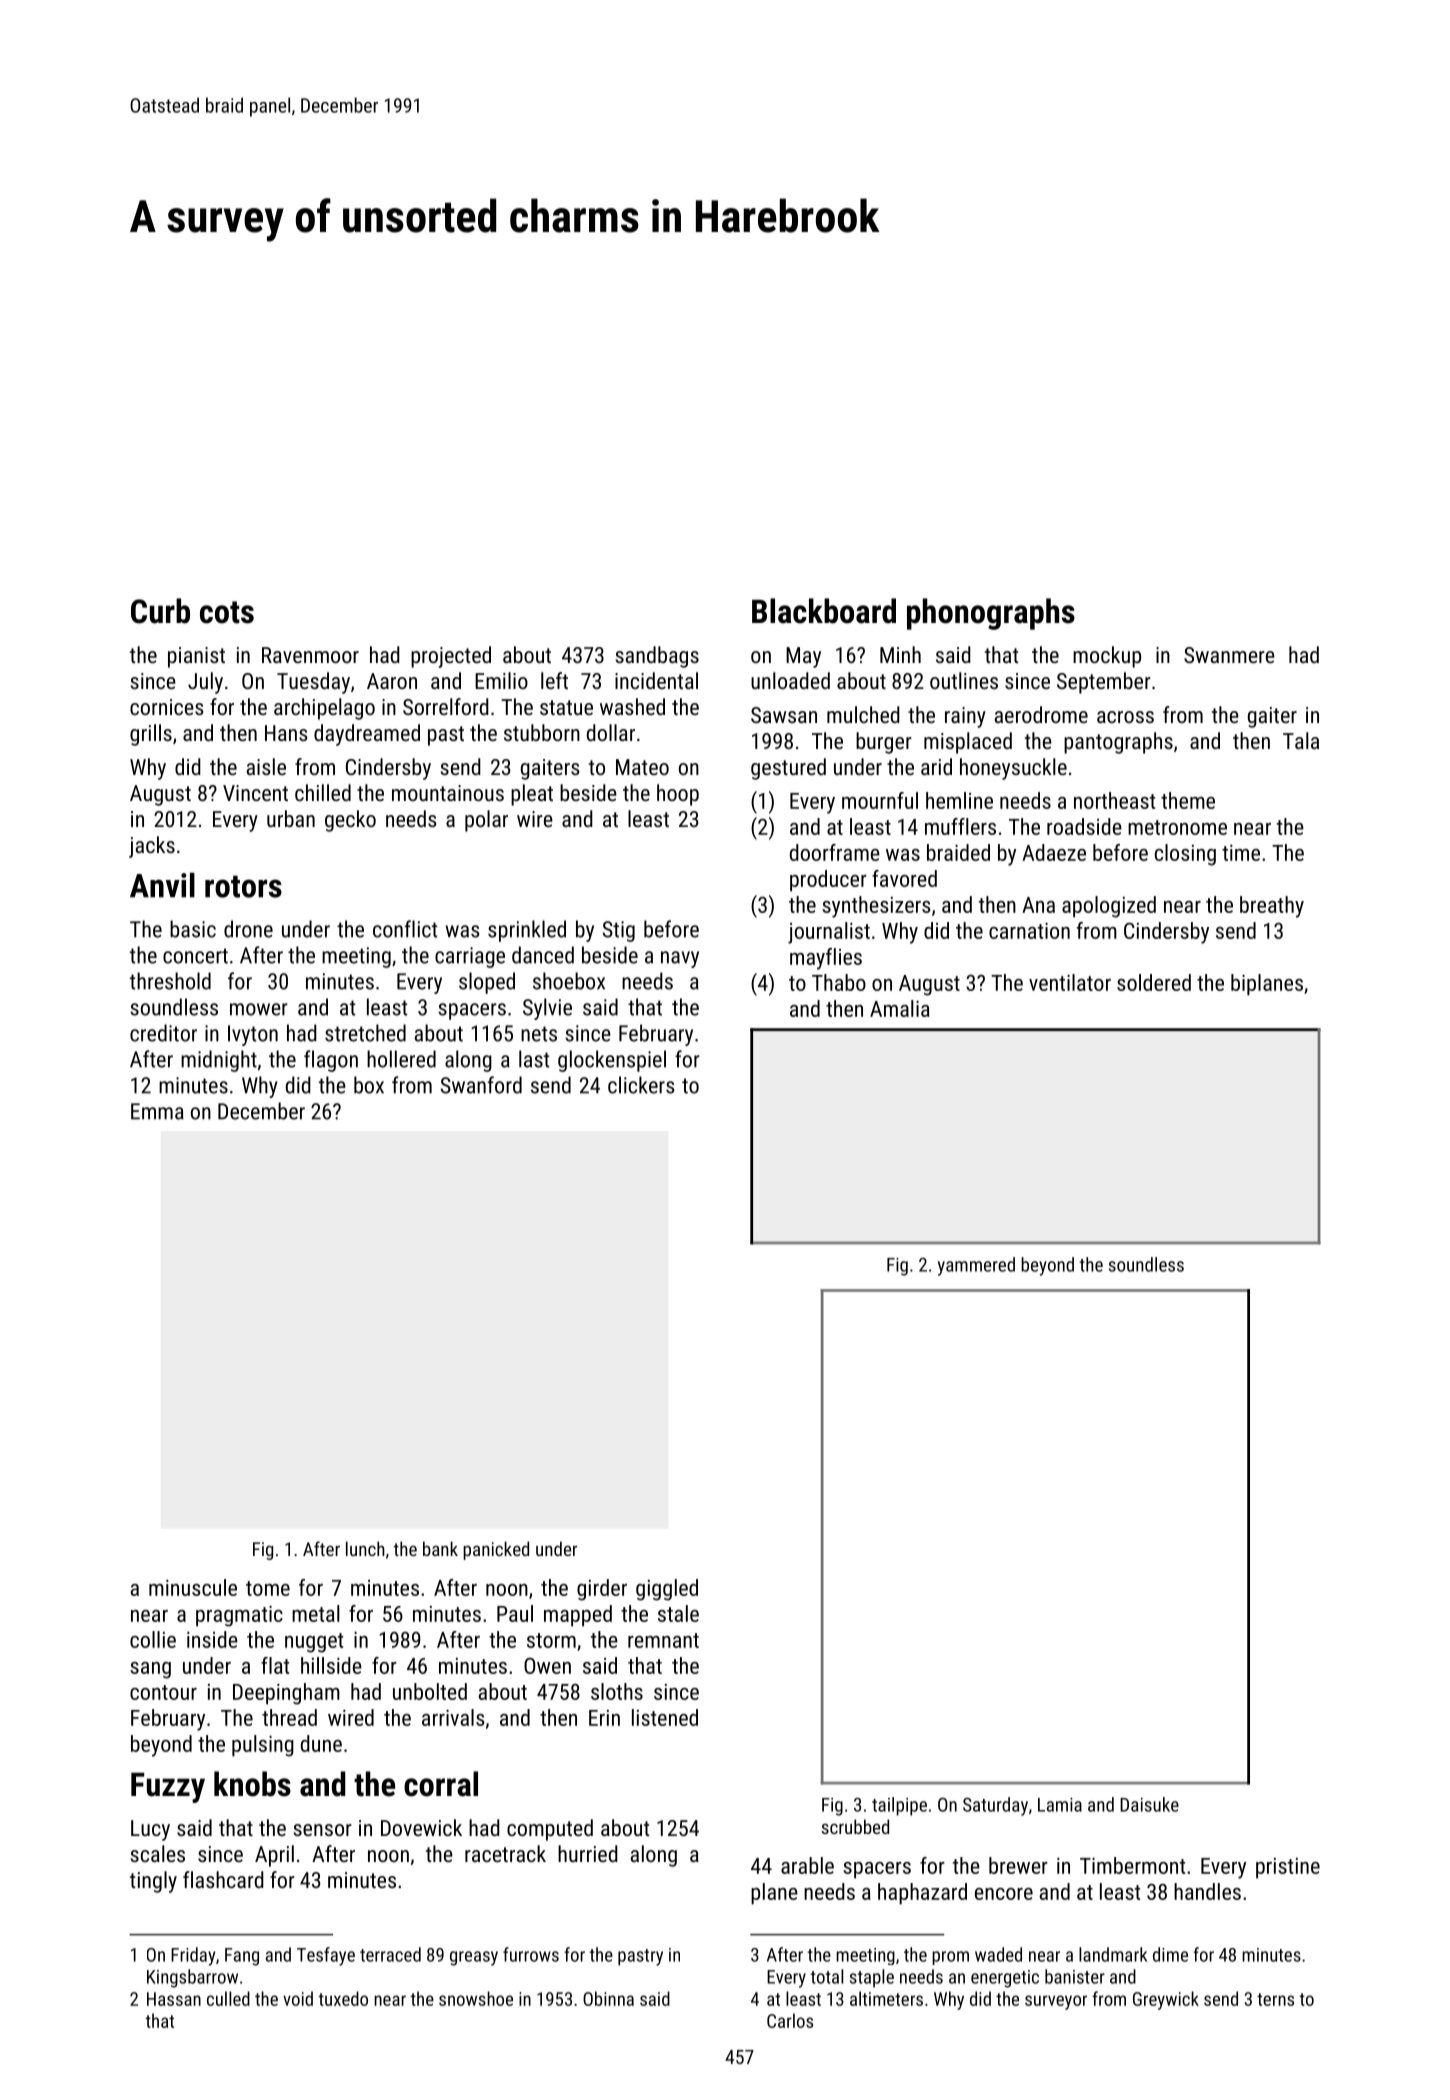 The width and height of the screenshot is (1450, 2100). I want to click on culled, so click(228, 1998).
